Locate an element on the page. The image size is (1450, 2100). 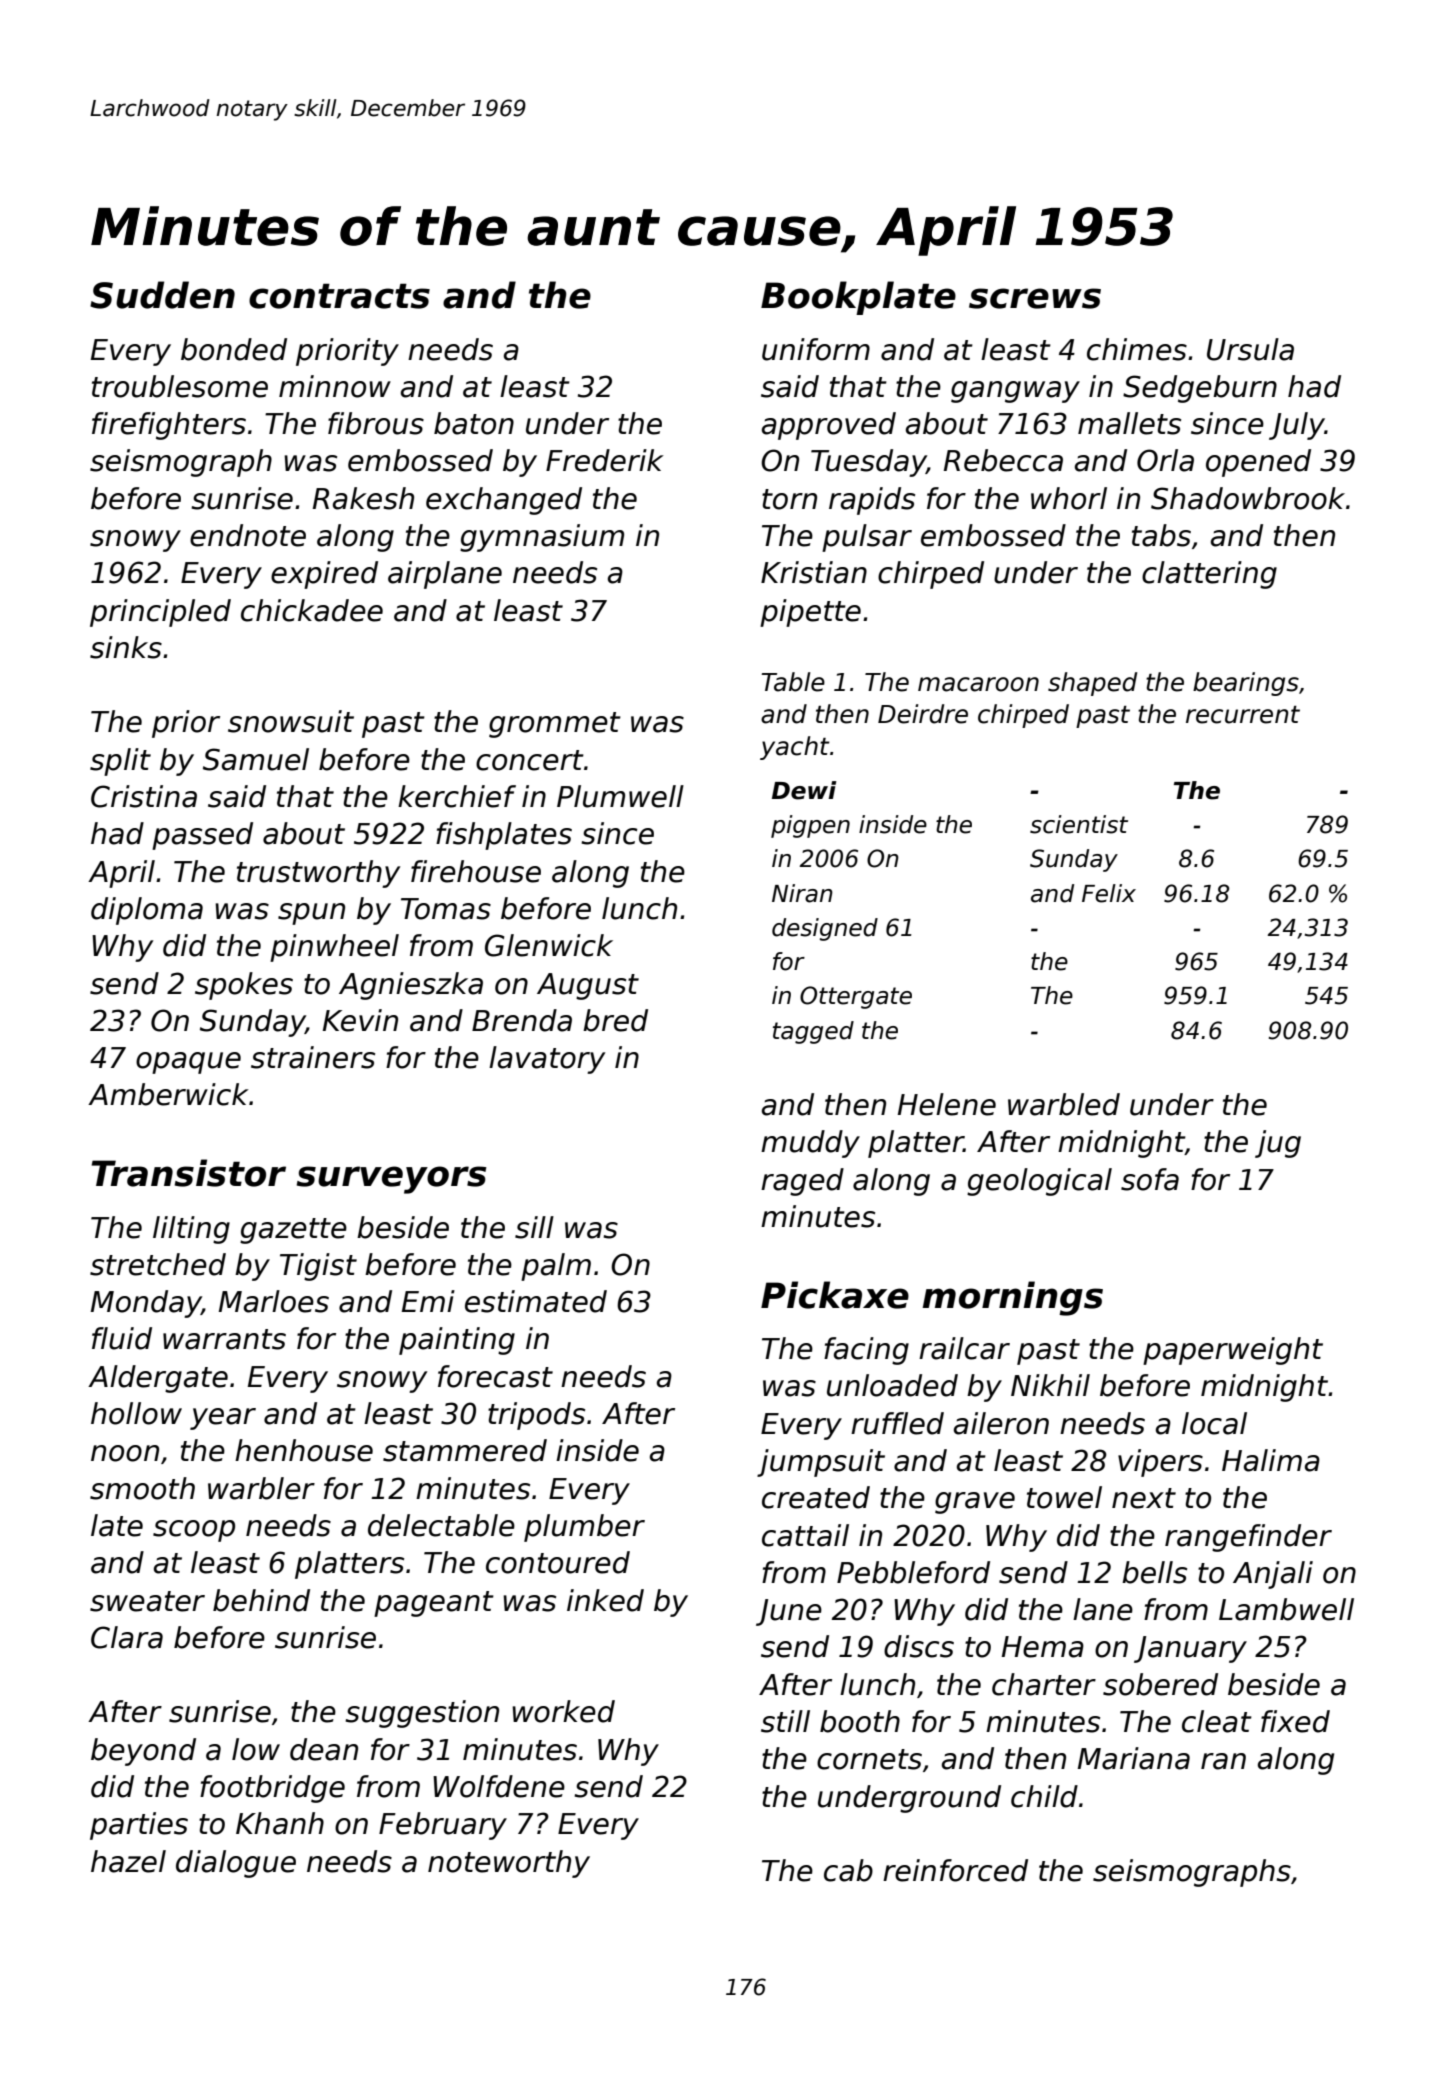
hazel is located at coordinates (128, 1861).
